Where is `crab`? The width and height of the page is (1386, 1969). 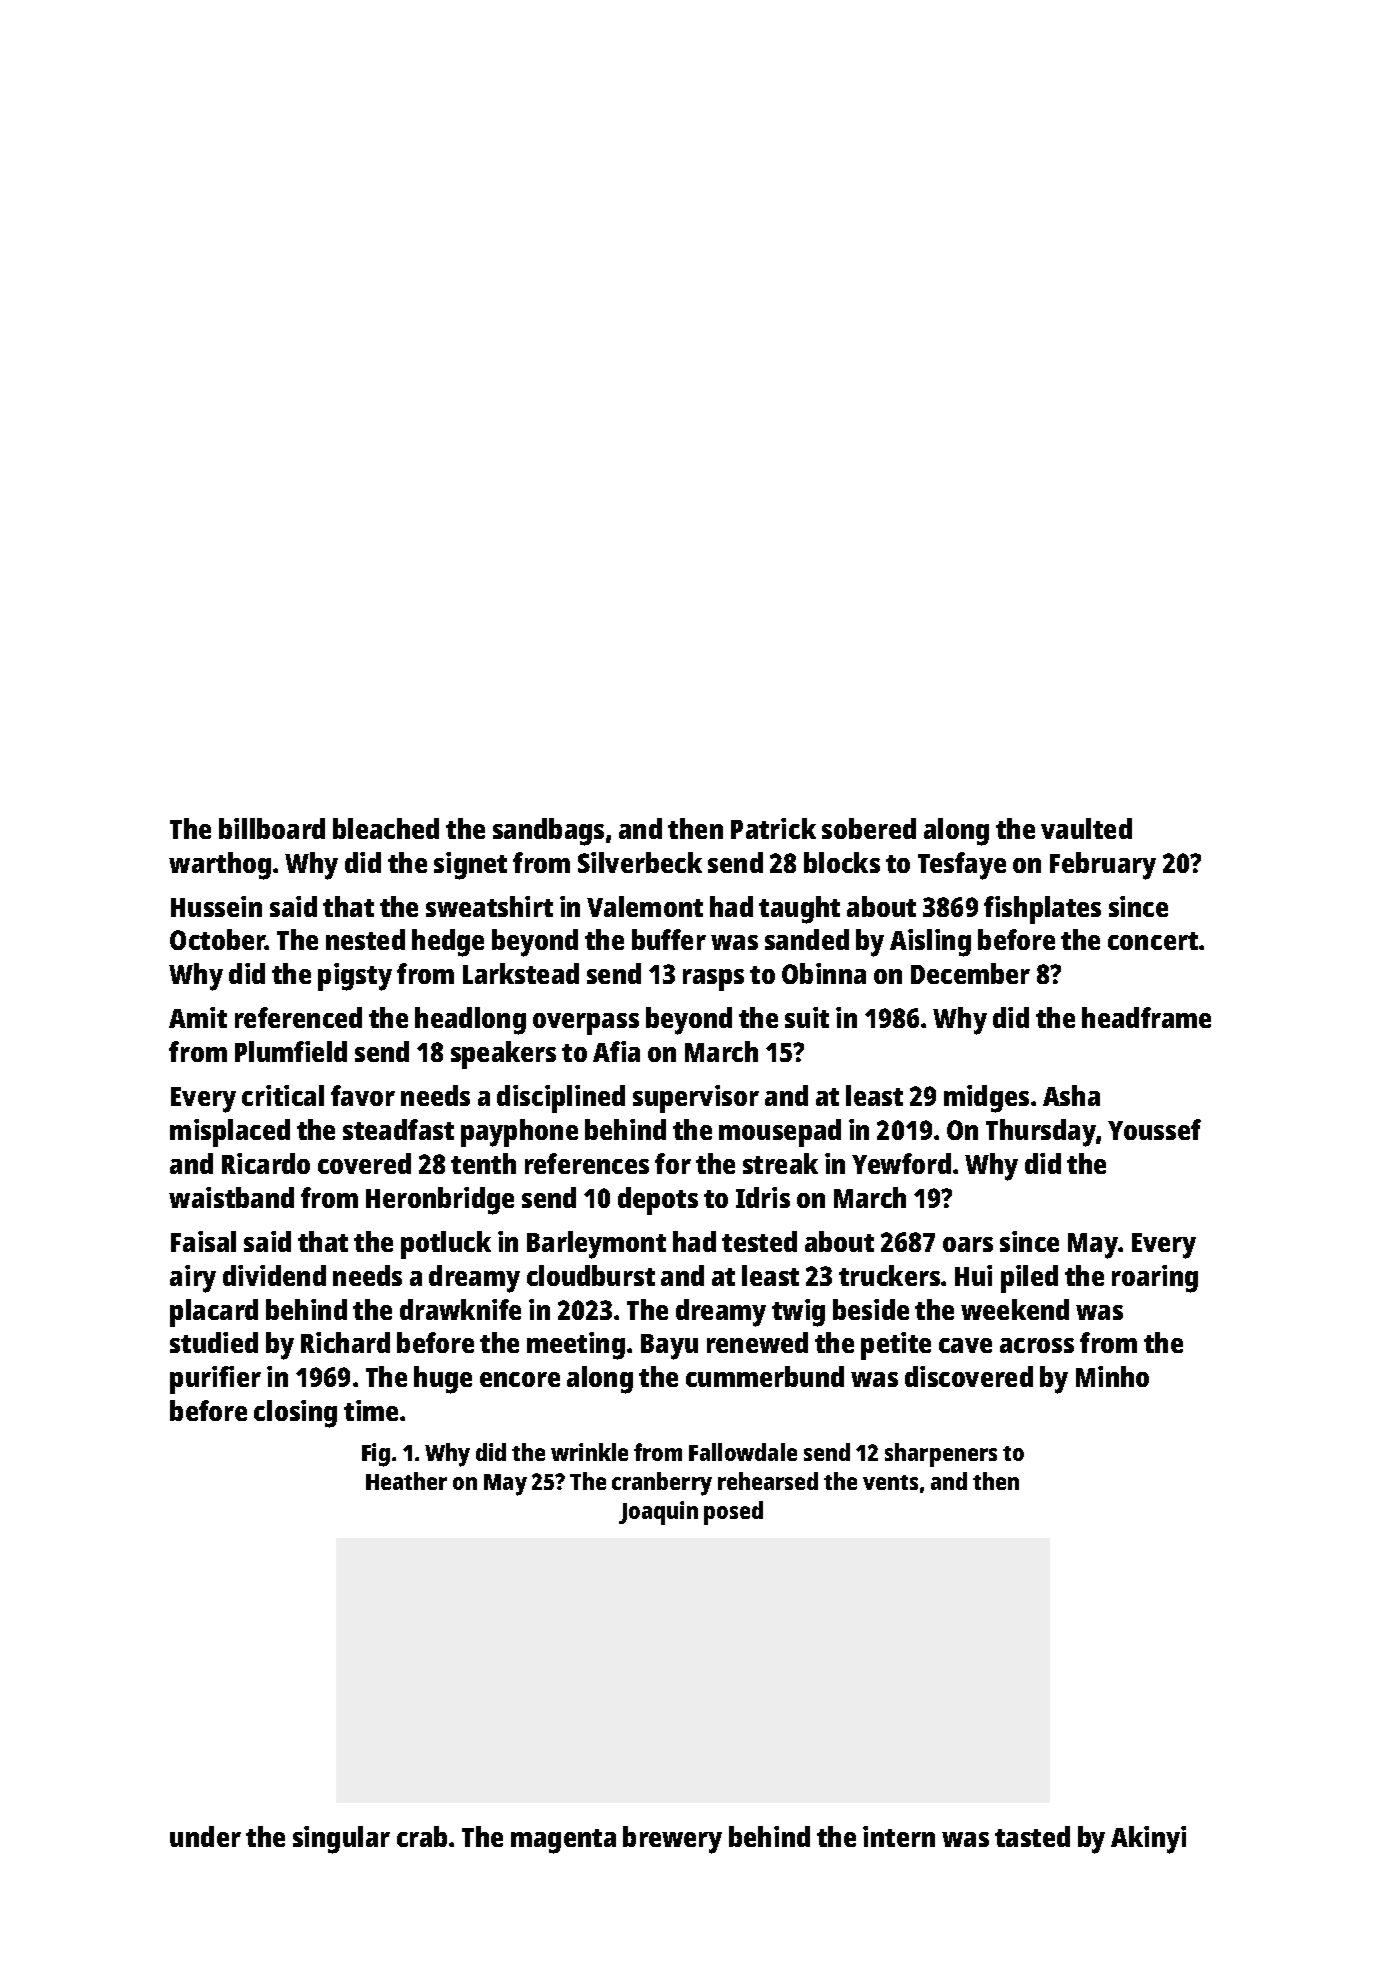 crab is located at coordinates (422, 1836).
